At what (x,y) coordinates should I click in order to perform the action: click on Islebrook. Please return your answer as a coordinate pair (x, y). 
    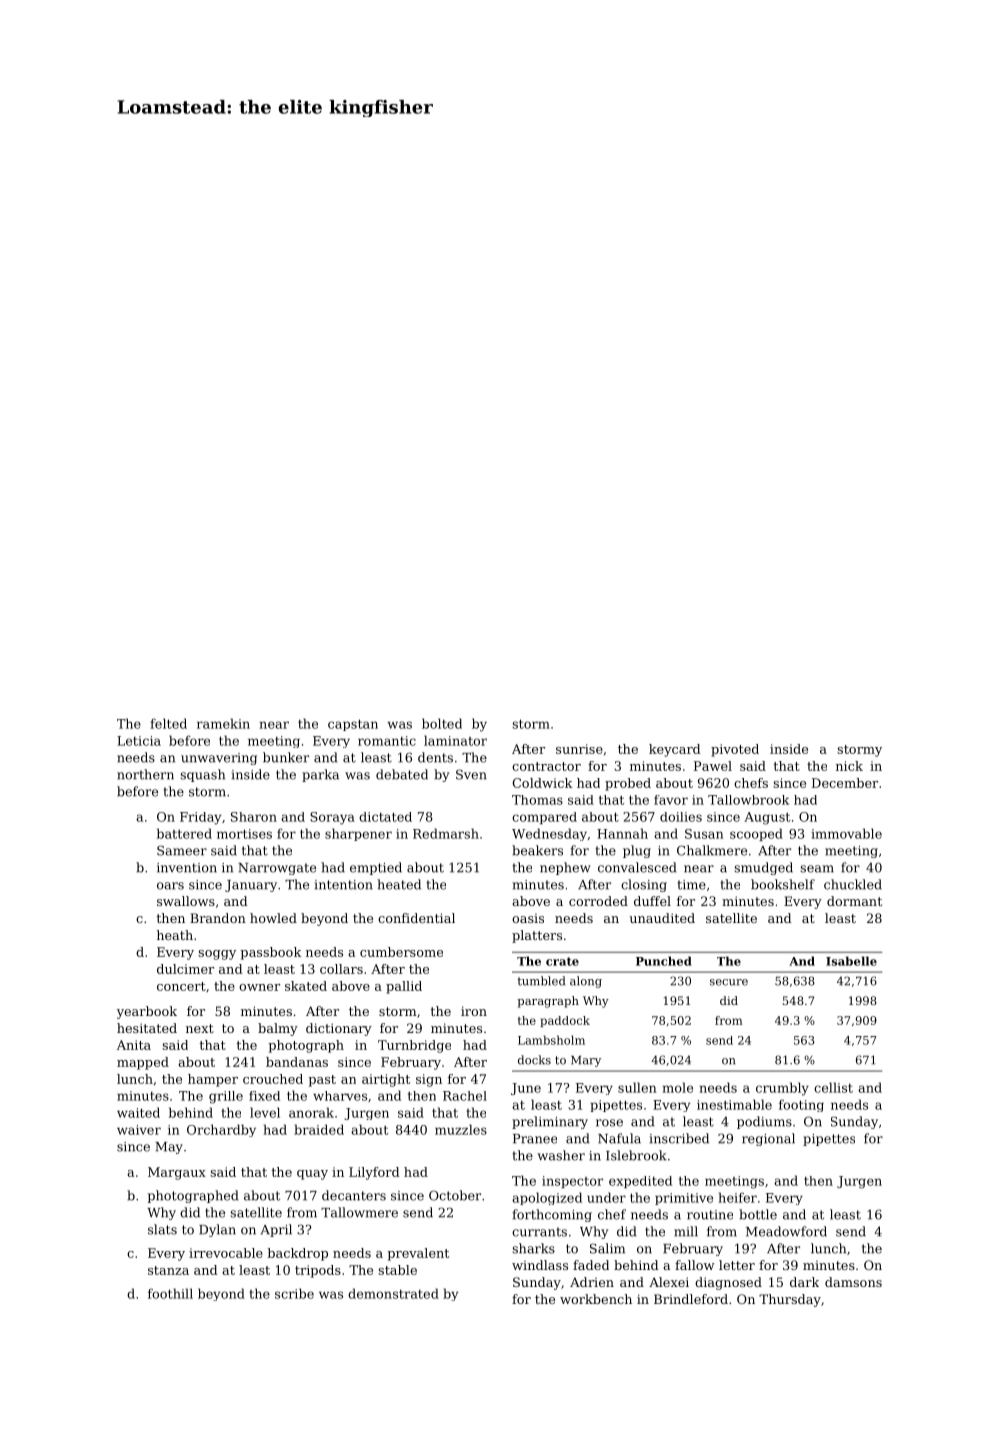
    Looking at the image, I should click on (636, 1155).
